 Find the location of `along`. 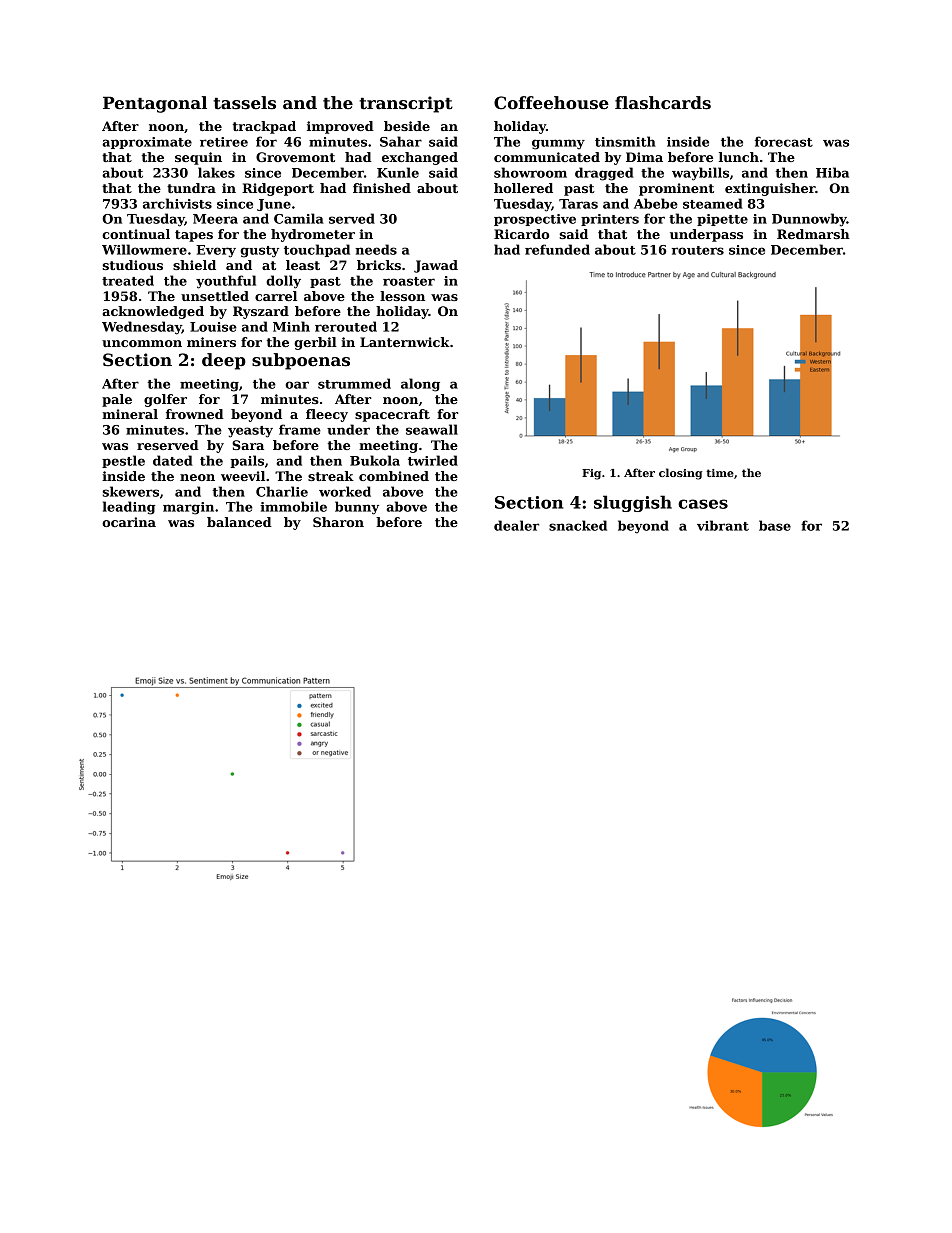

along is located at coordinates (420, 385).
